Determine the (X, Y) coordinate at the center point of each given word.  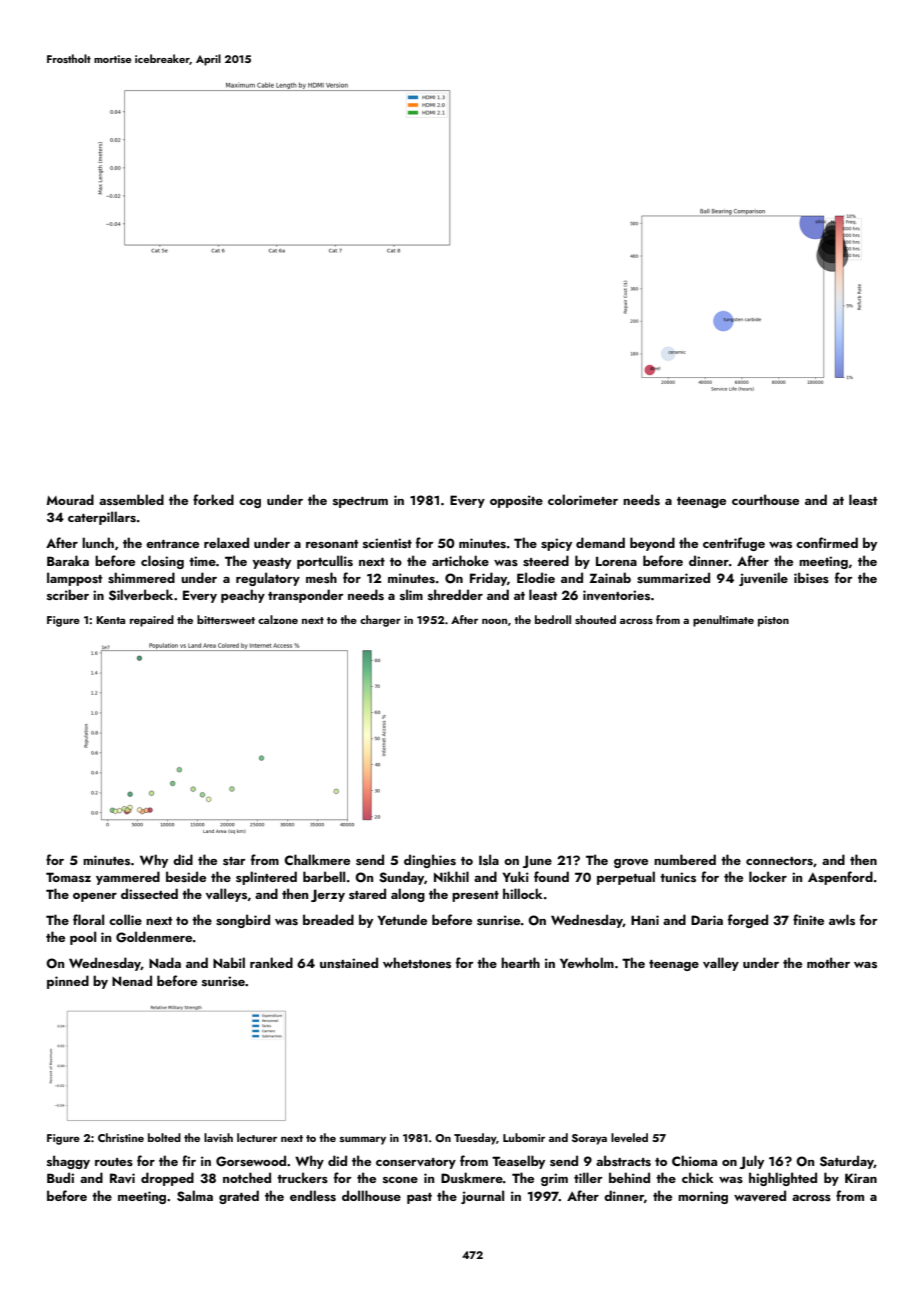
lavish (218, 1137)
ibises (811, 578)
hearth (520, 962)
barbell (324, 876)
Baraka (68, 560)
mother (828, 962)
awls (842, 920)
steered (546, 561)
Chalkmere (317, 859)
